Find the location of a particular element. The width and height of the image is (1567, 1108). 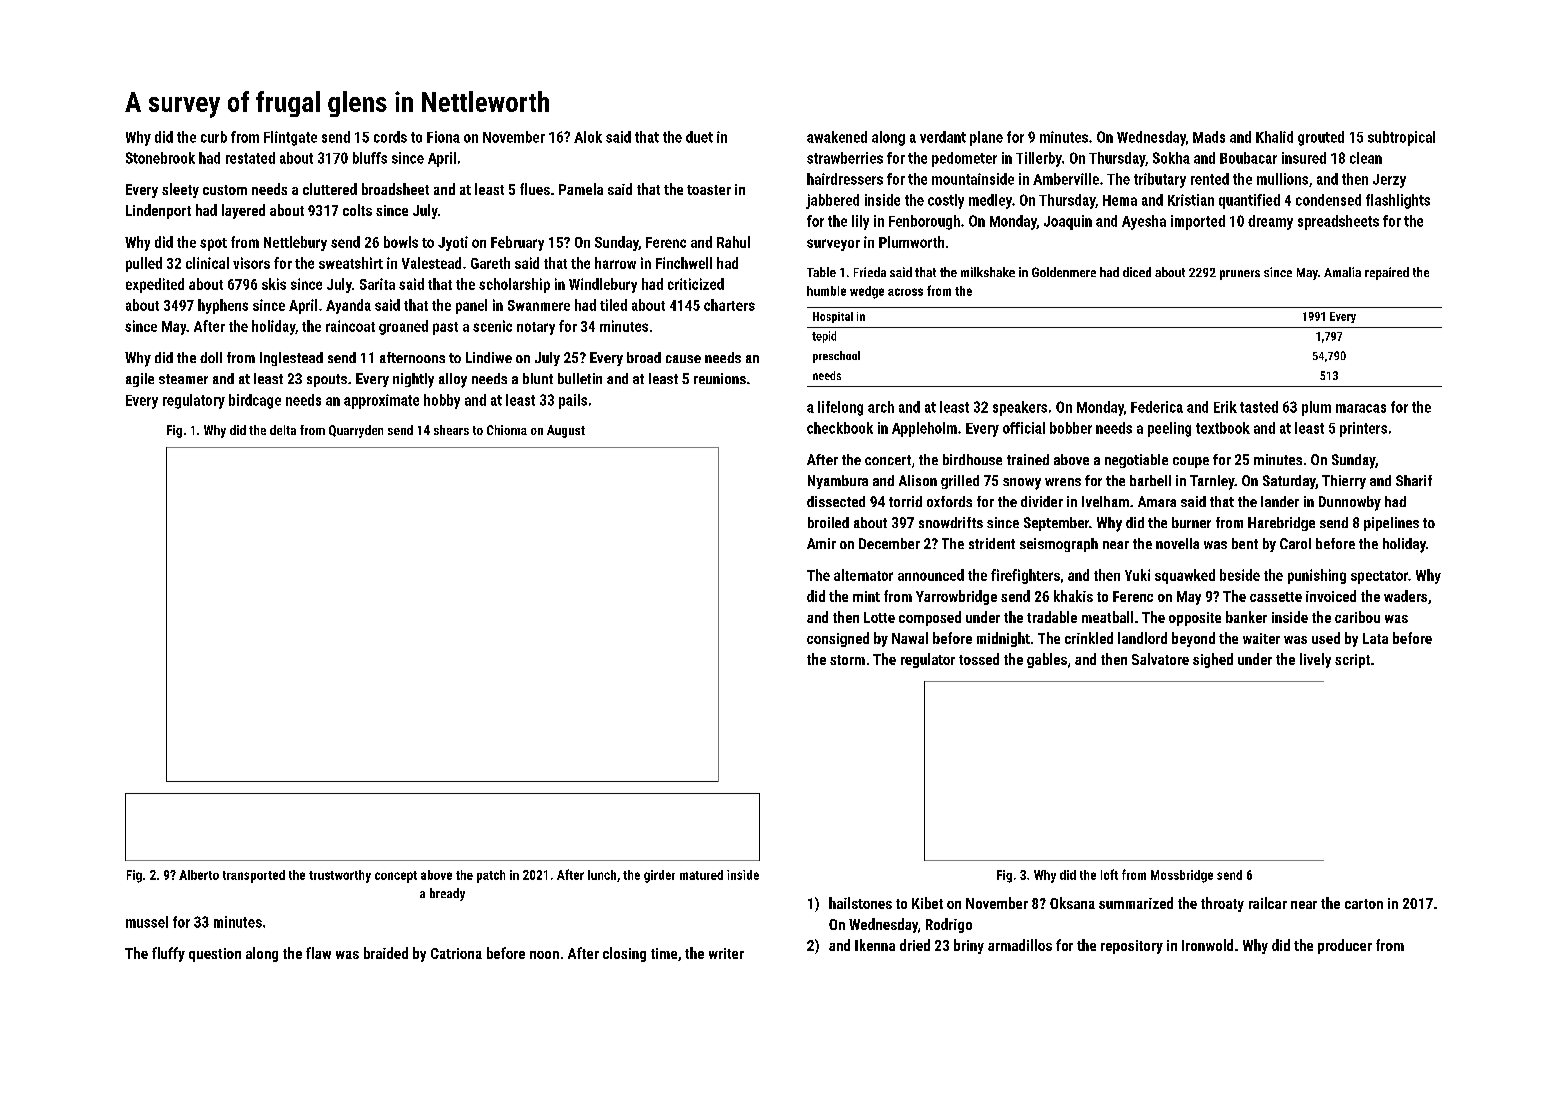

storm is located at coordinates (847, 660).
